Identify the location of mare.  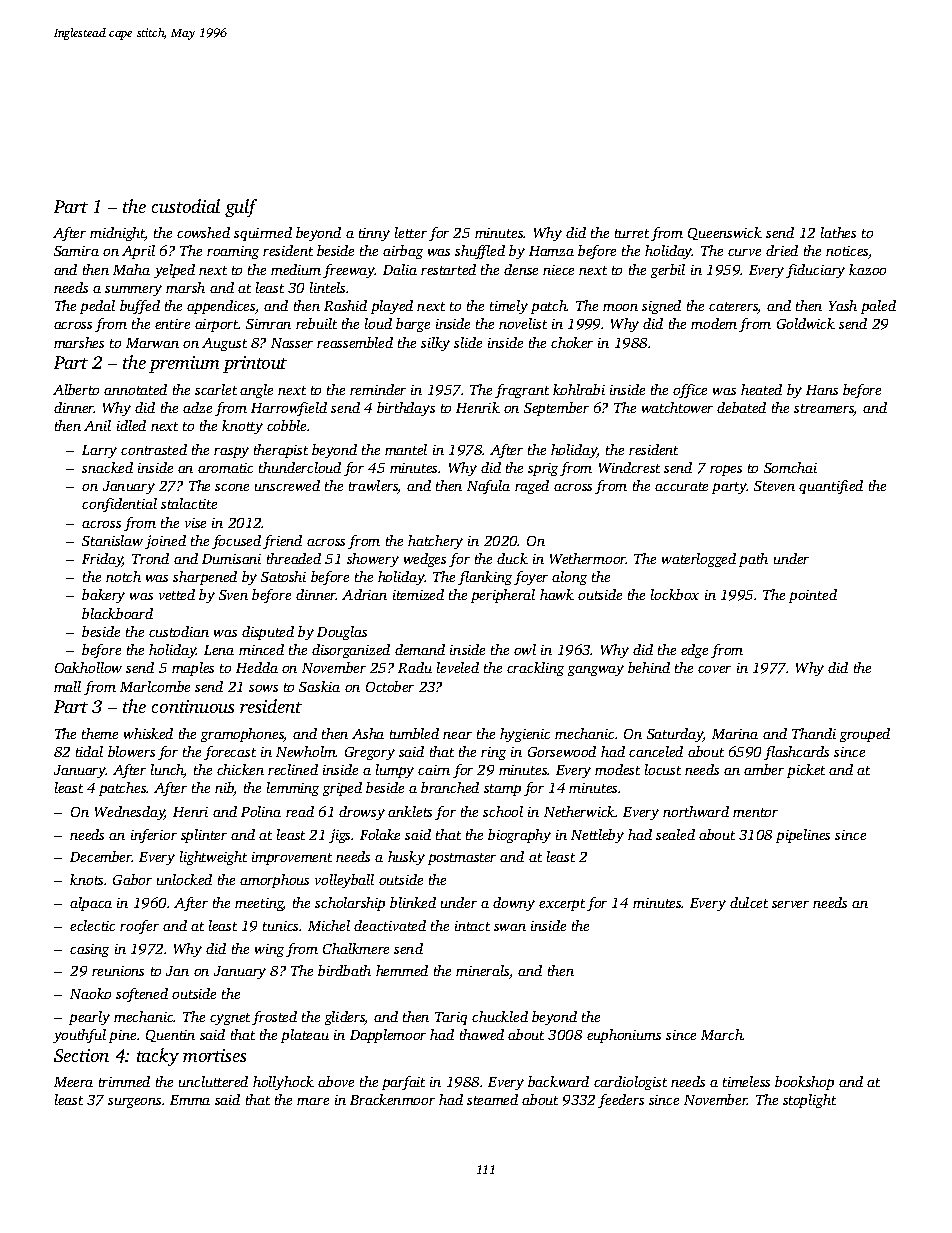
(313, 1101).
